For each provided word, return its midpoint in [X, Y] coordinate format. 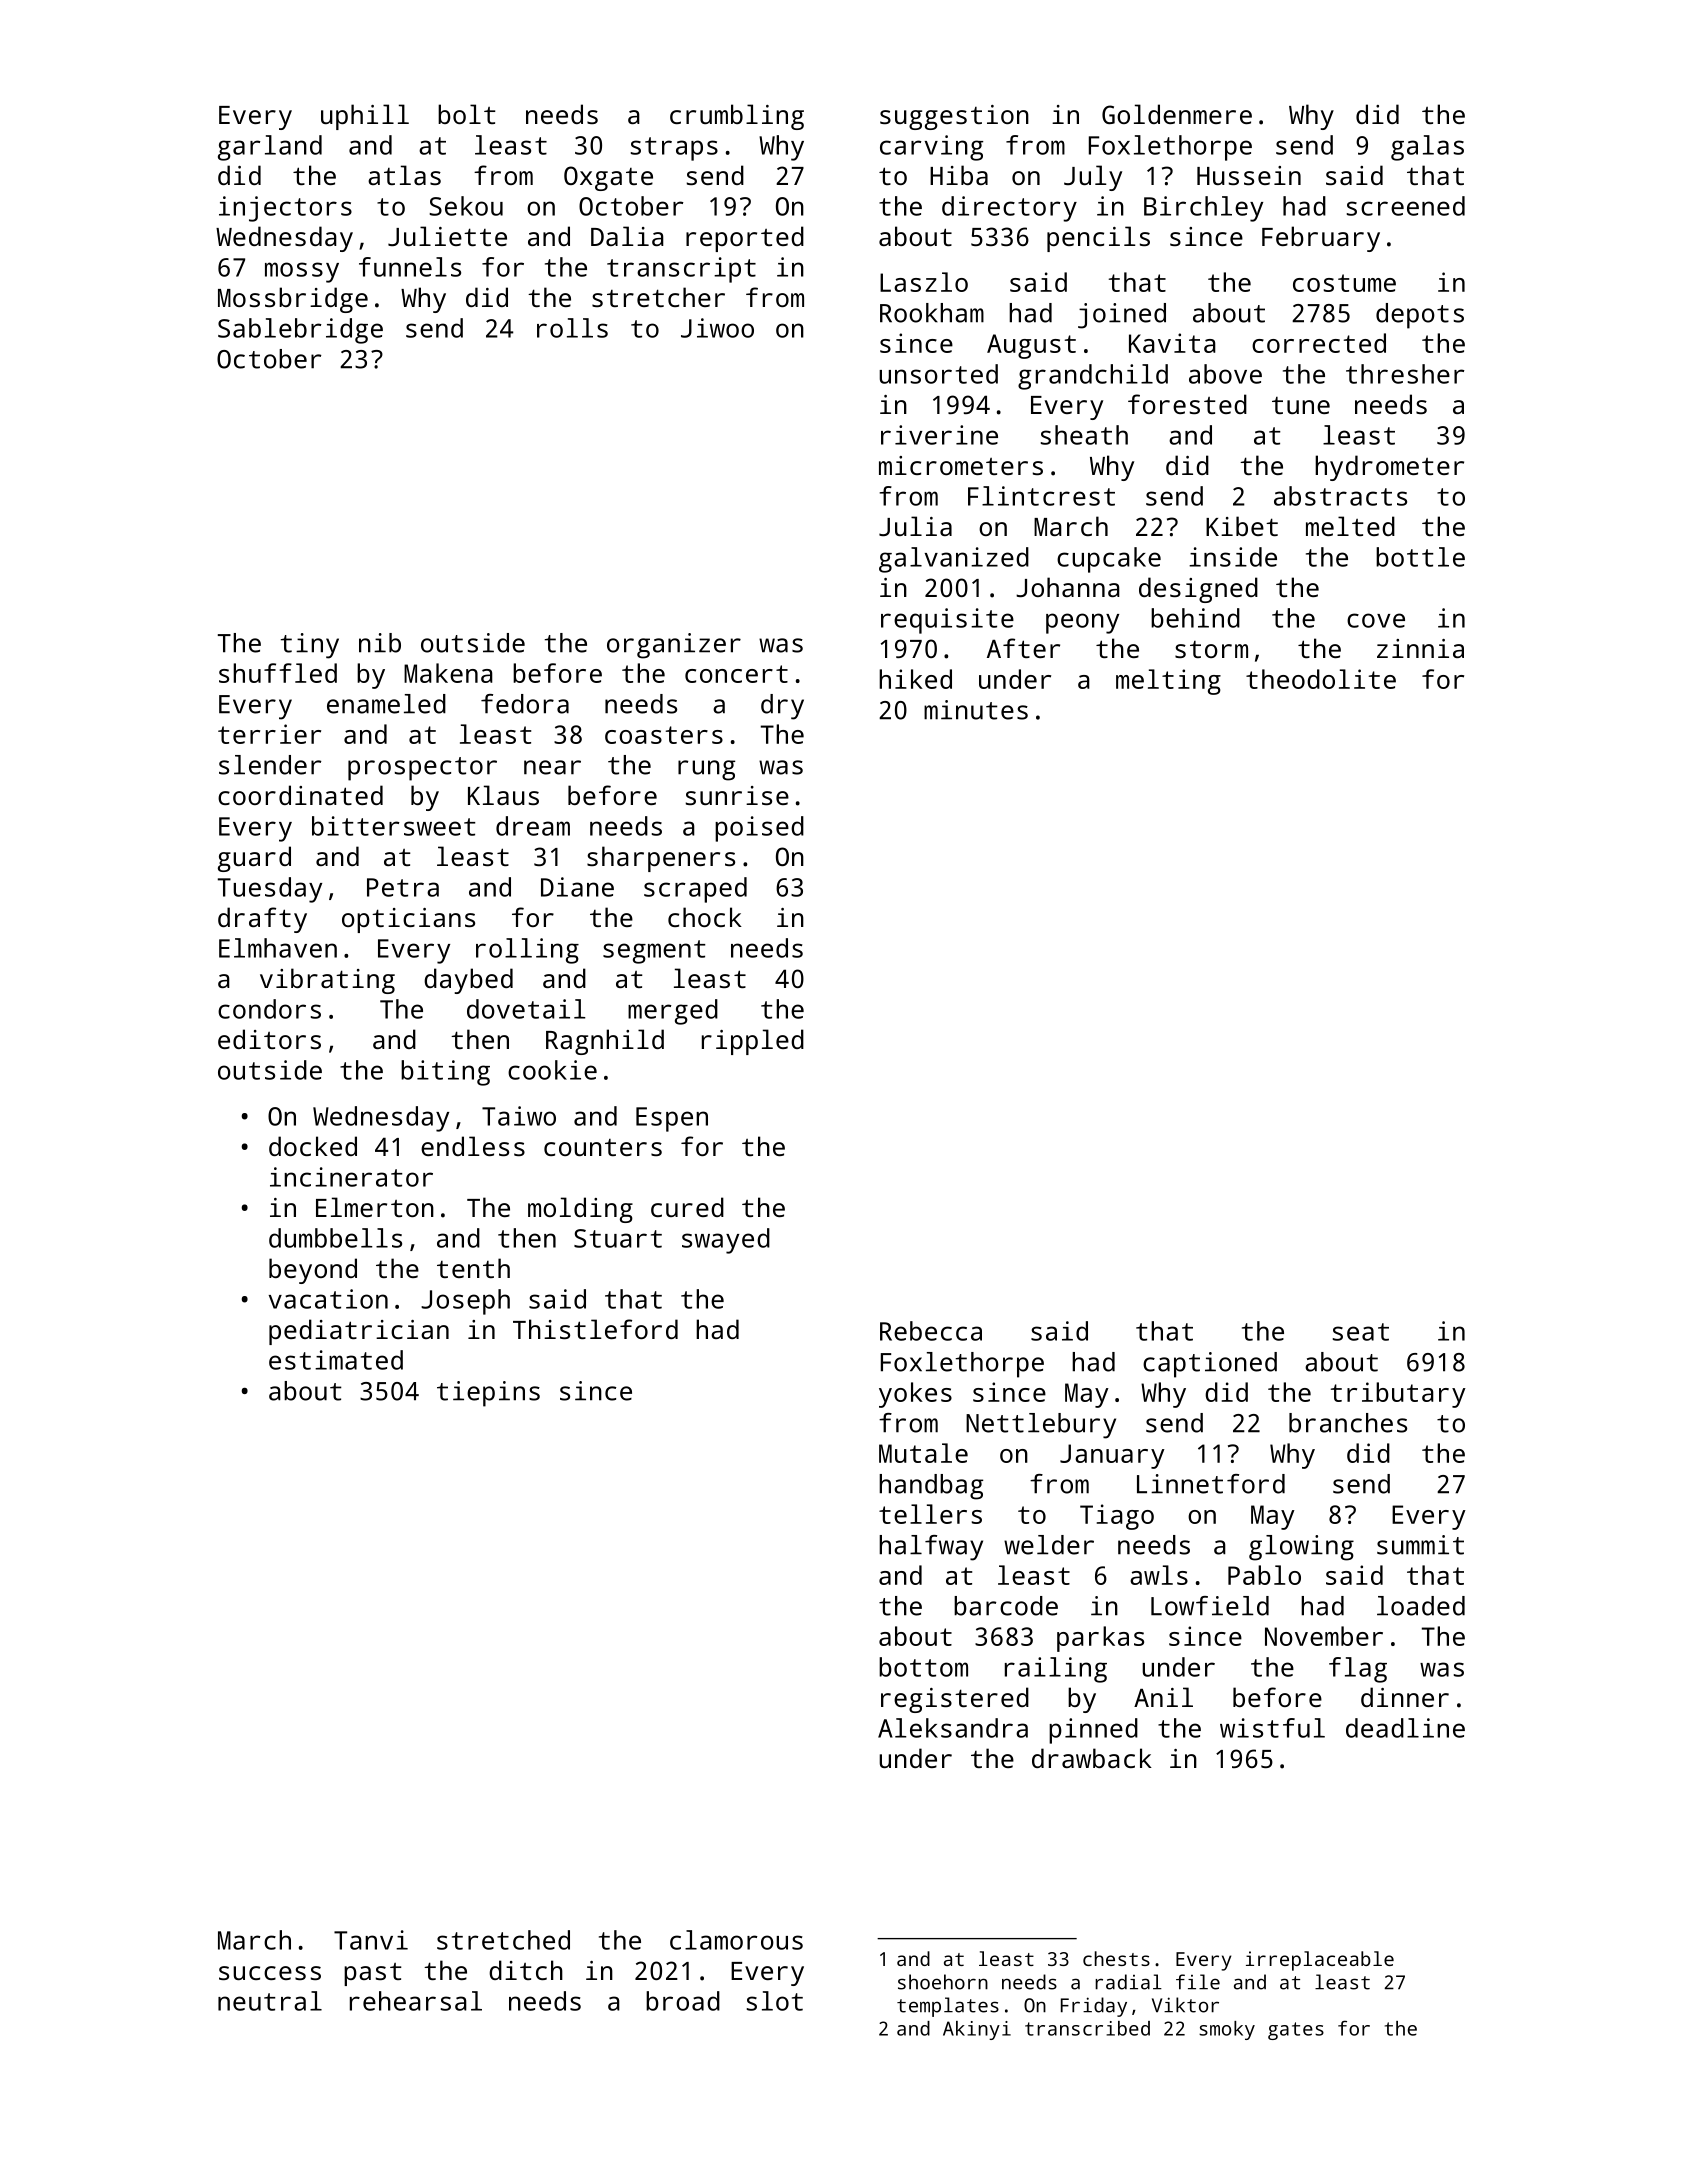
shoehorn [943, 1982]
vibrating [327, 981]
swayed [726, 1241]
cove [1376, 620]
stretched [503, 1940]
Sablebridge [300, 331]
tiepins [488, 1394]
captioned [1210, 1365]
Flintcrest [1041, 496]
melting [1168, 682]
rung [706, 770]
